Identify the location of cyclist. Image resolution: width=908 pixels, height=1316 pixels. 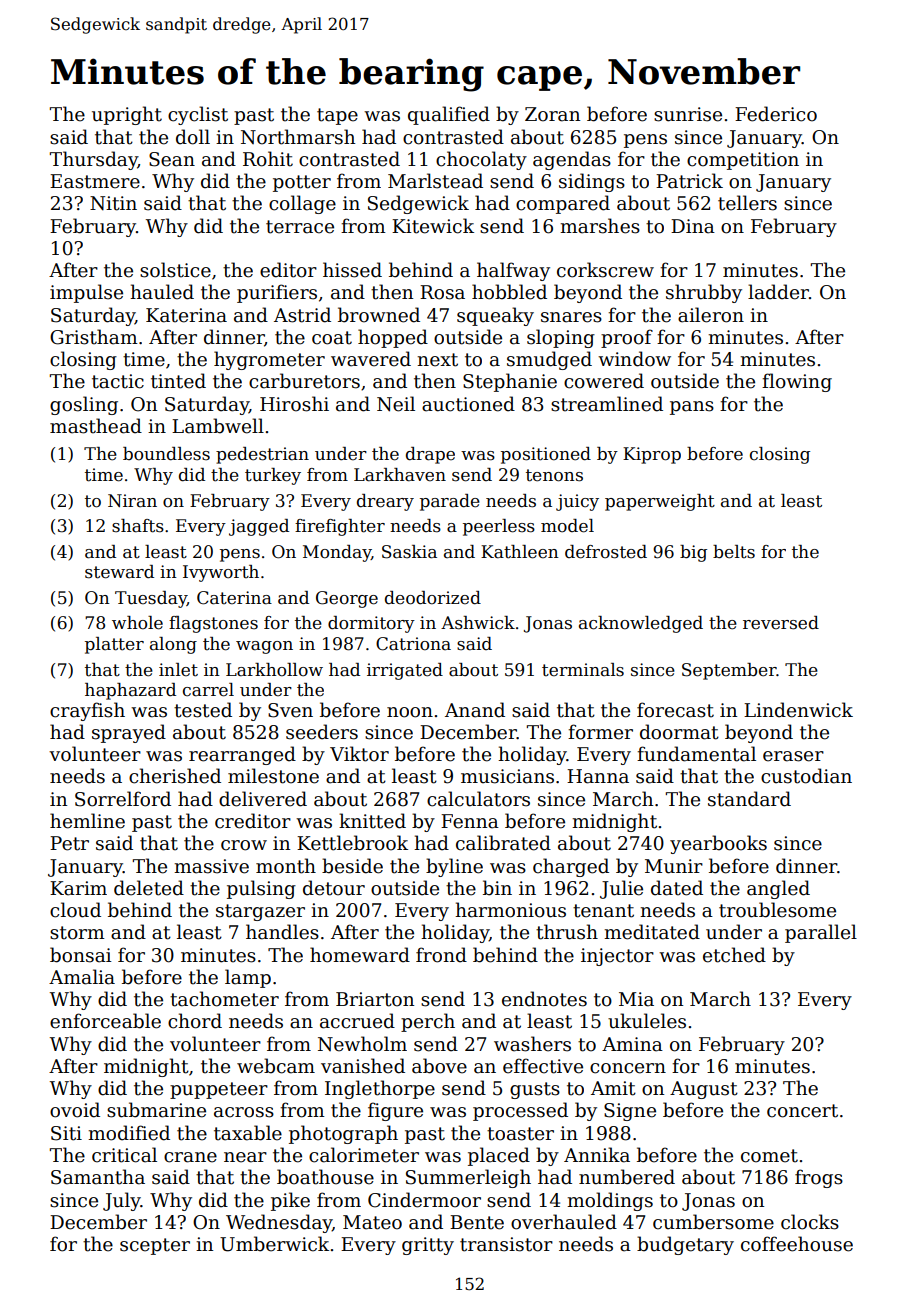
(198, 115).
